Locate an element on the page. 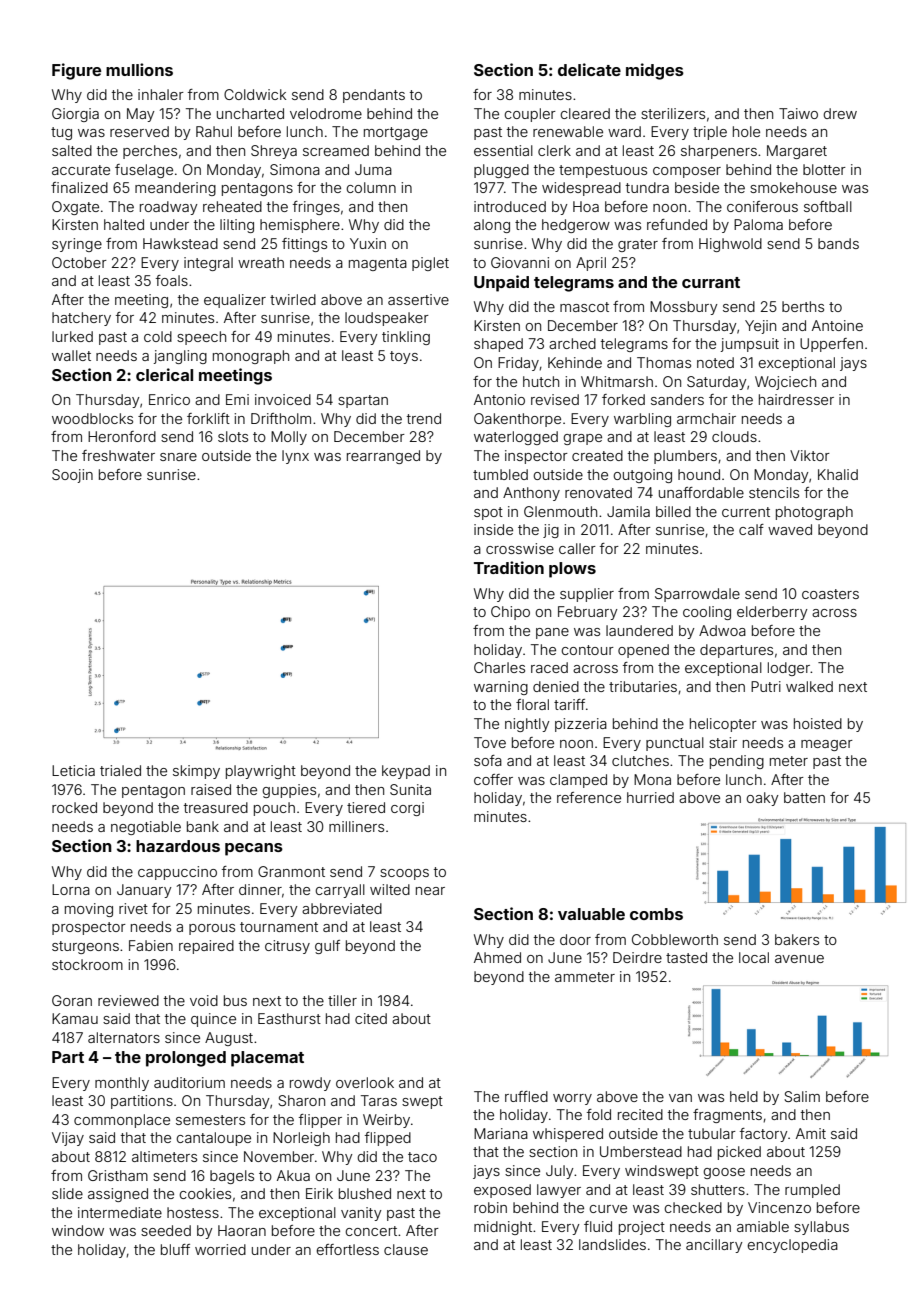 The width and height of the image is (924, 1308). midges is located at coordinates (655, 71).
